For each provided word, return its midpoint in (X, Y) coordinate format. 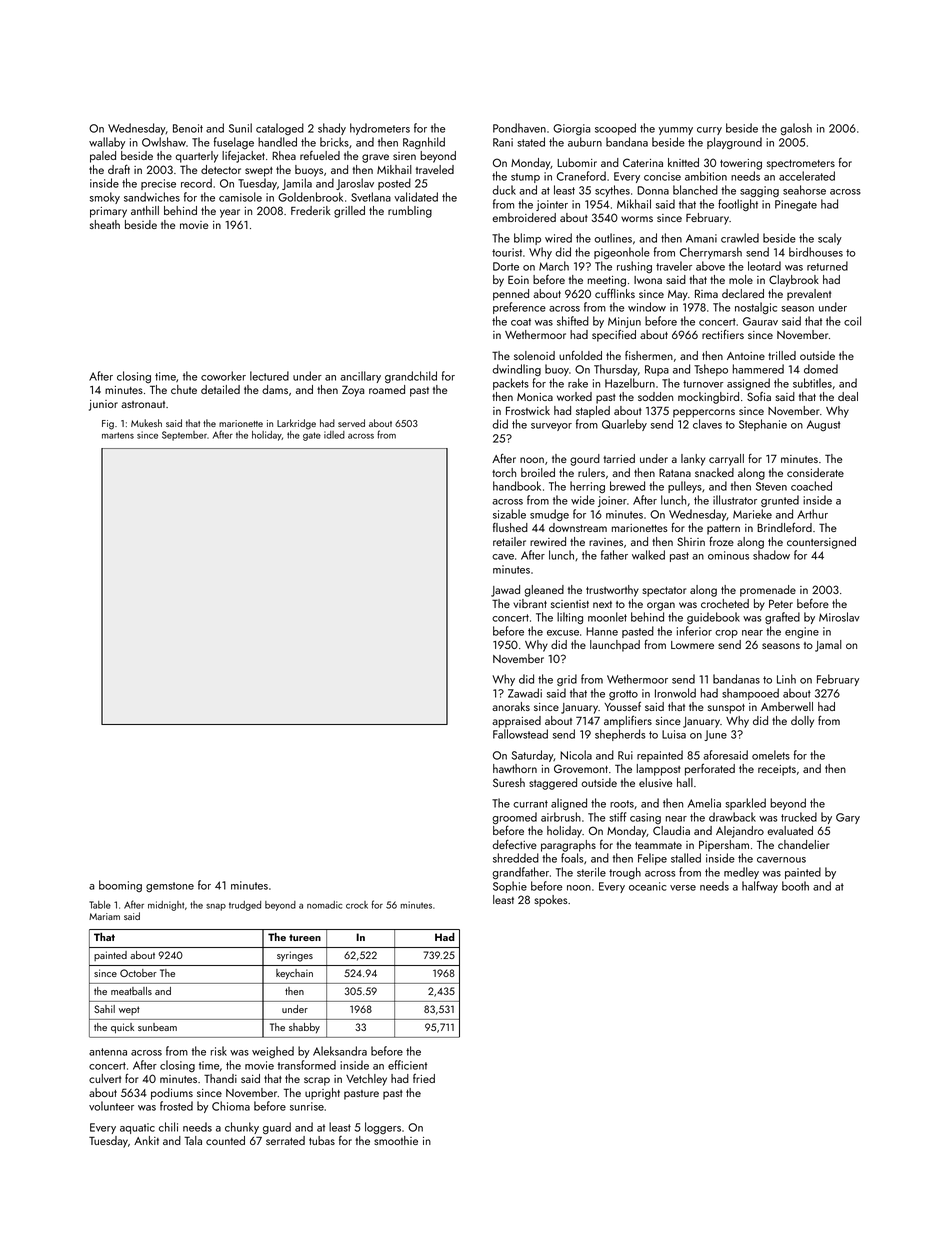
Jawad (505, 591)
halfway (760, 887)
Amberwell (787, 706)
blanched (695, 190)
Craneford (581, 176)
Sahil (104, 1009)
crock (357, 905)
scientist (570, 604)
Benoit (188, 128)
